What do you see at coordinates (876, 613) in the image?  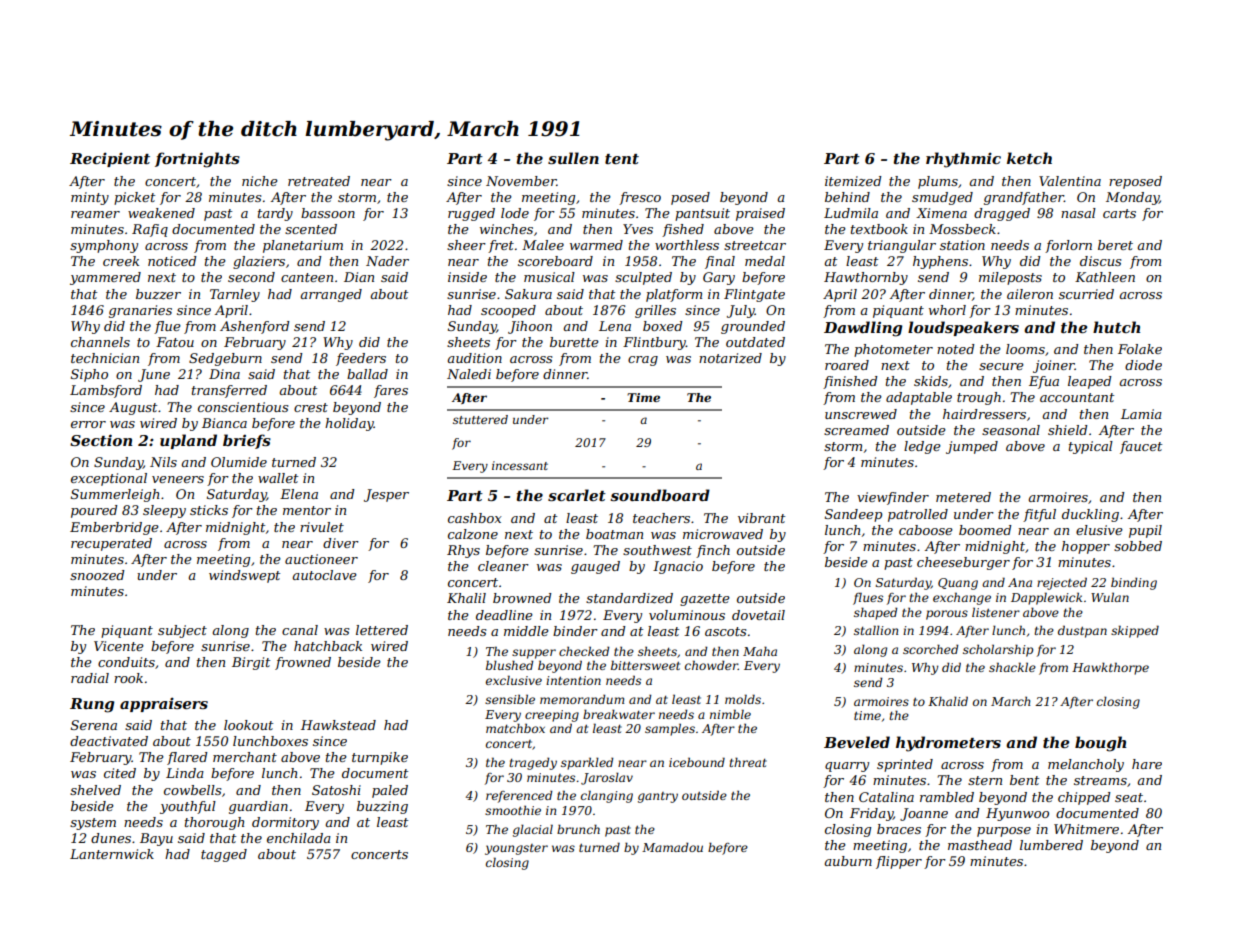 I see `shaped` at bounding box center [876, 613].
